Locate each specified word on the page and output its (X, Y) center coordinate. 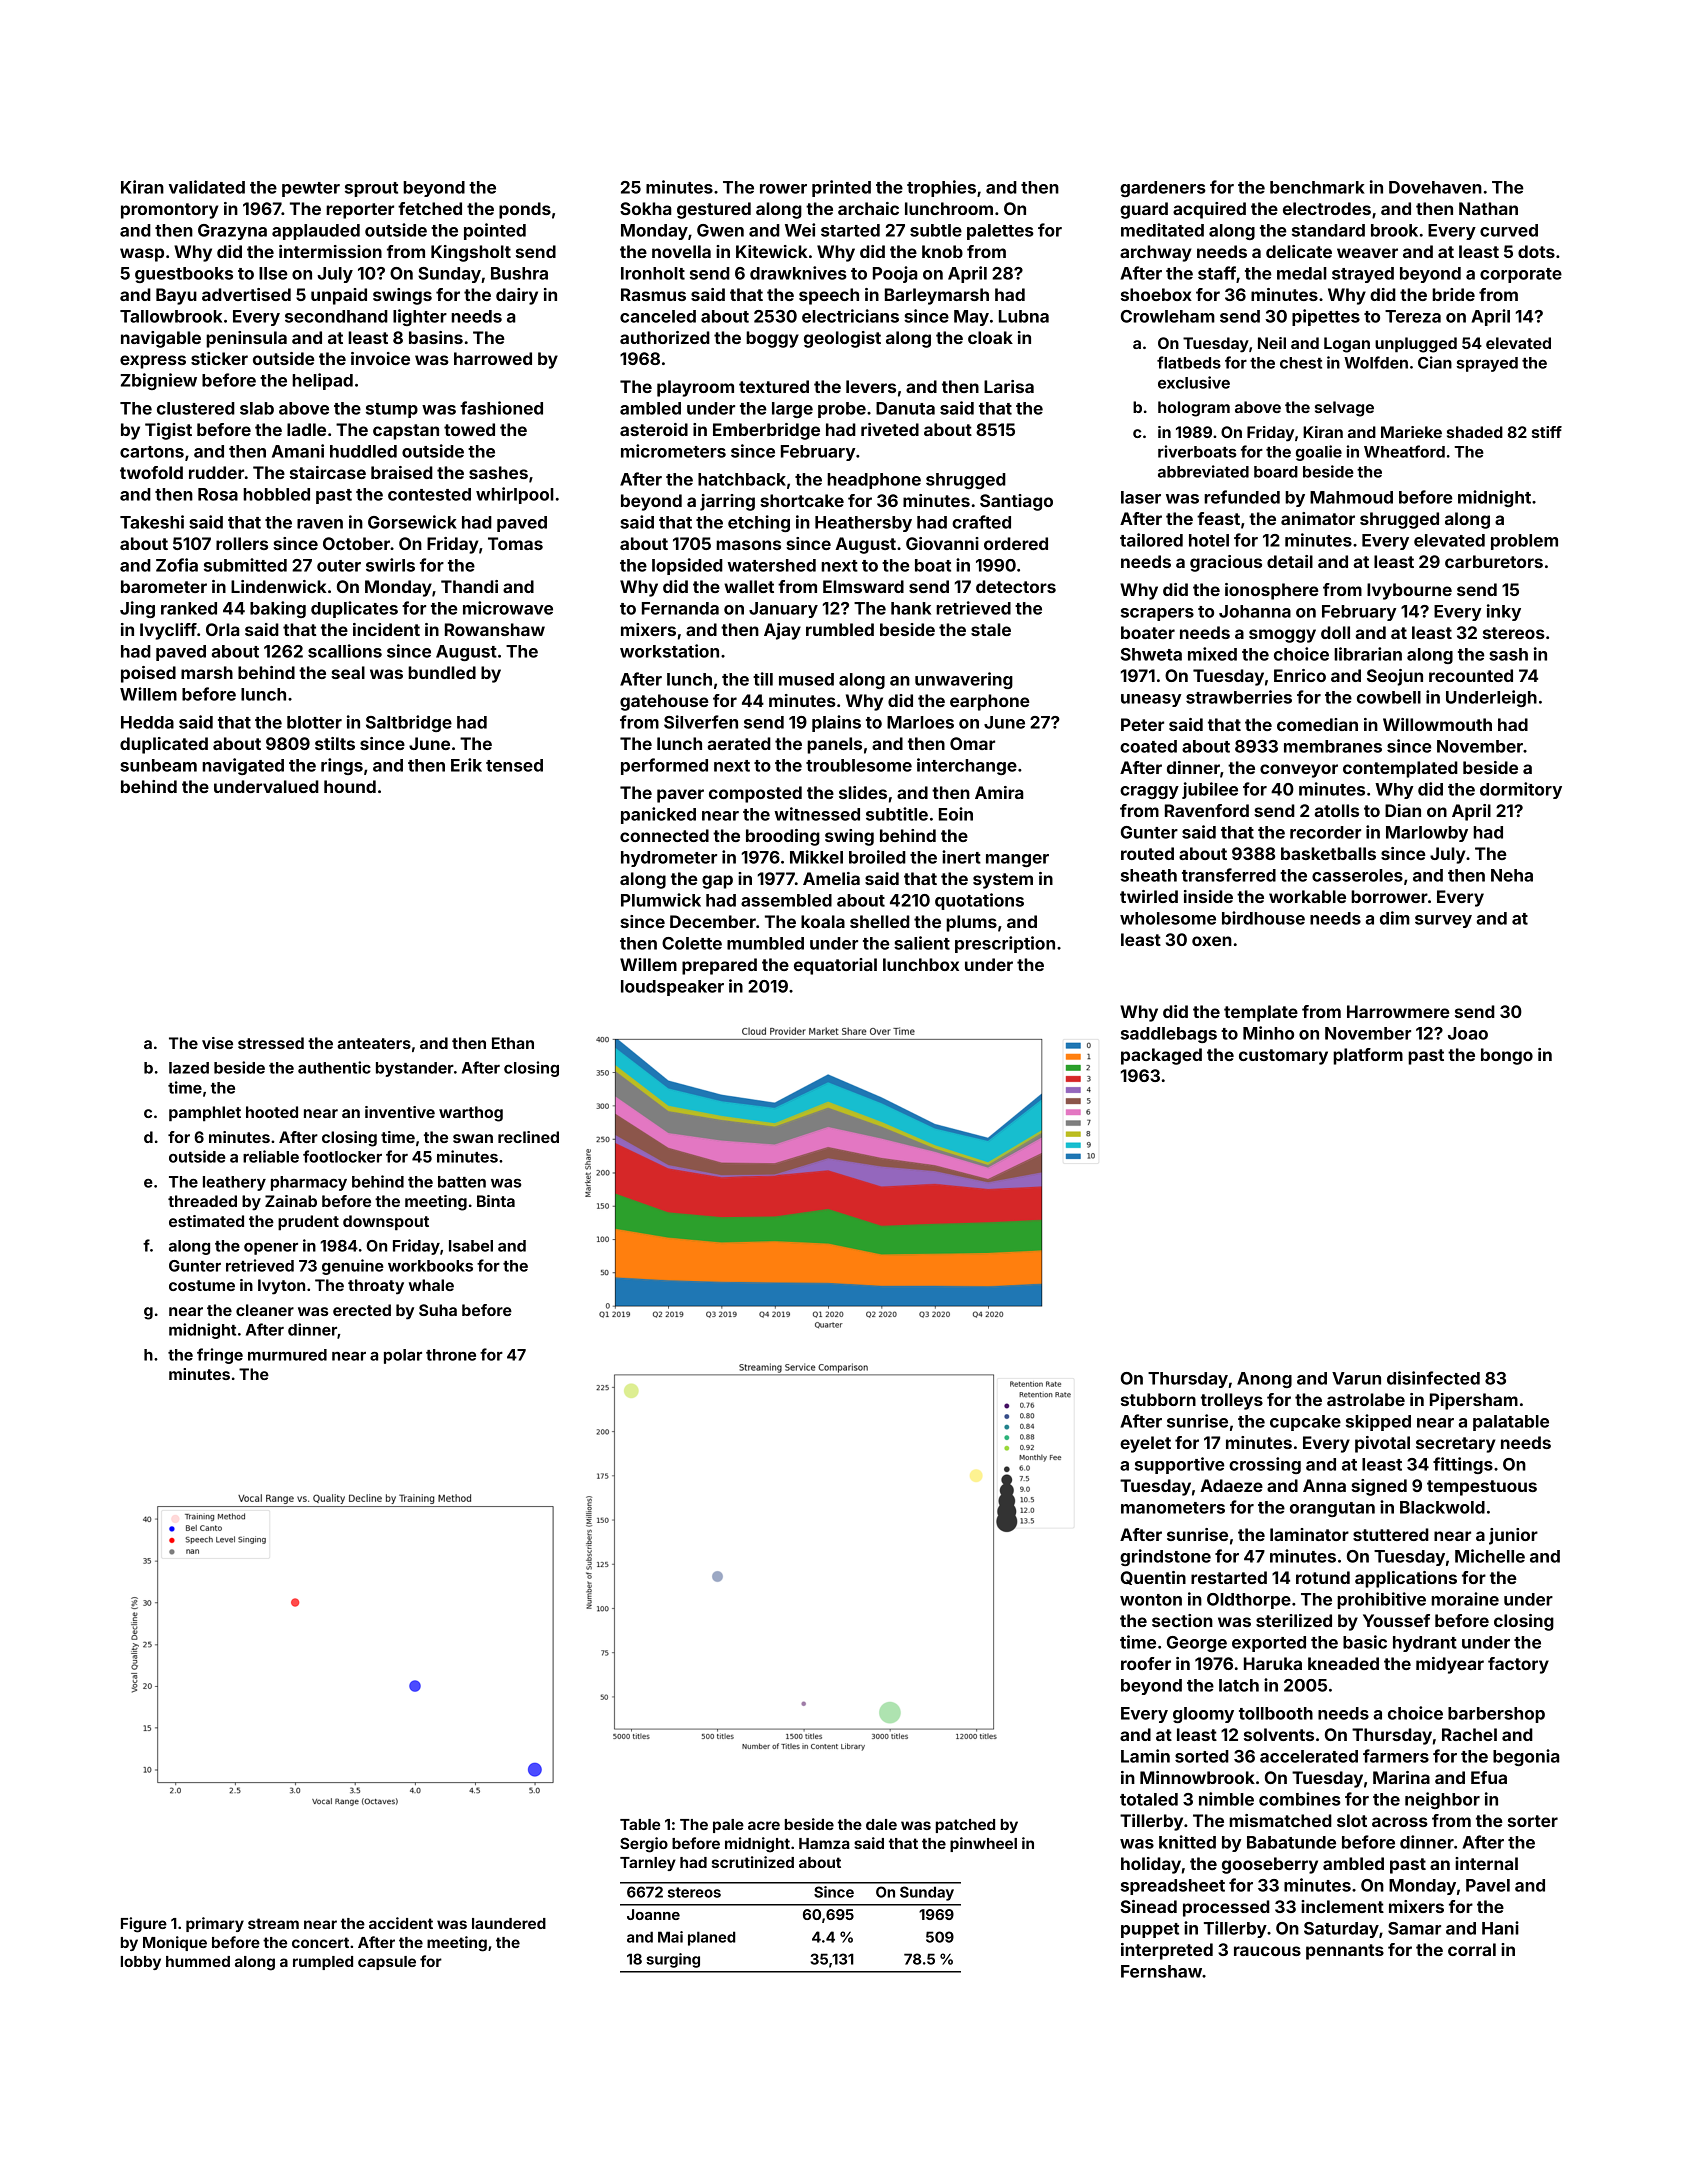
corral (1472, 1949)
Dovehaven (1435, 187)
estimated (206, 1221)
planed (711, 1938)
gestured (714, 210)
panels (834, 745)
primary (215, 1924)
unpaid (339, 296)
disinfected (1433, 1378)
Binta (496, 1201)
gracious (1226, 563)
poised (148, 674)
